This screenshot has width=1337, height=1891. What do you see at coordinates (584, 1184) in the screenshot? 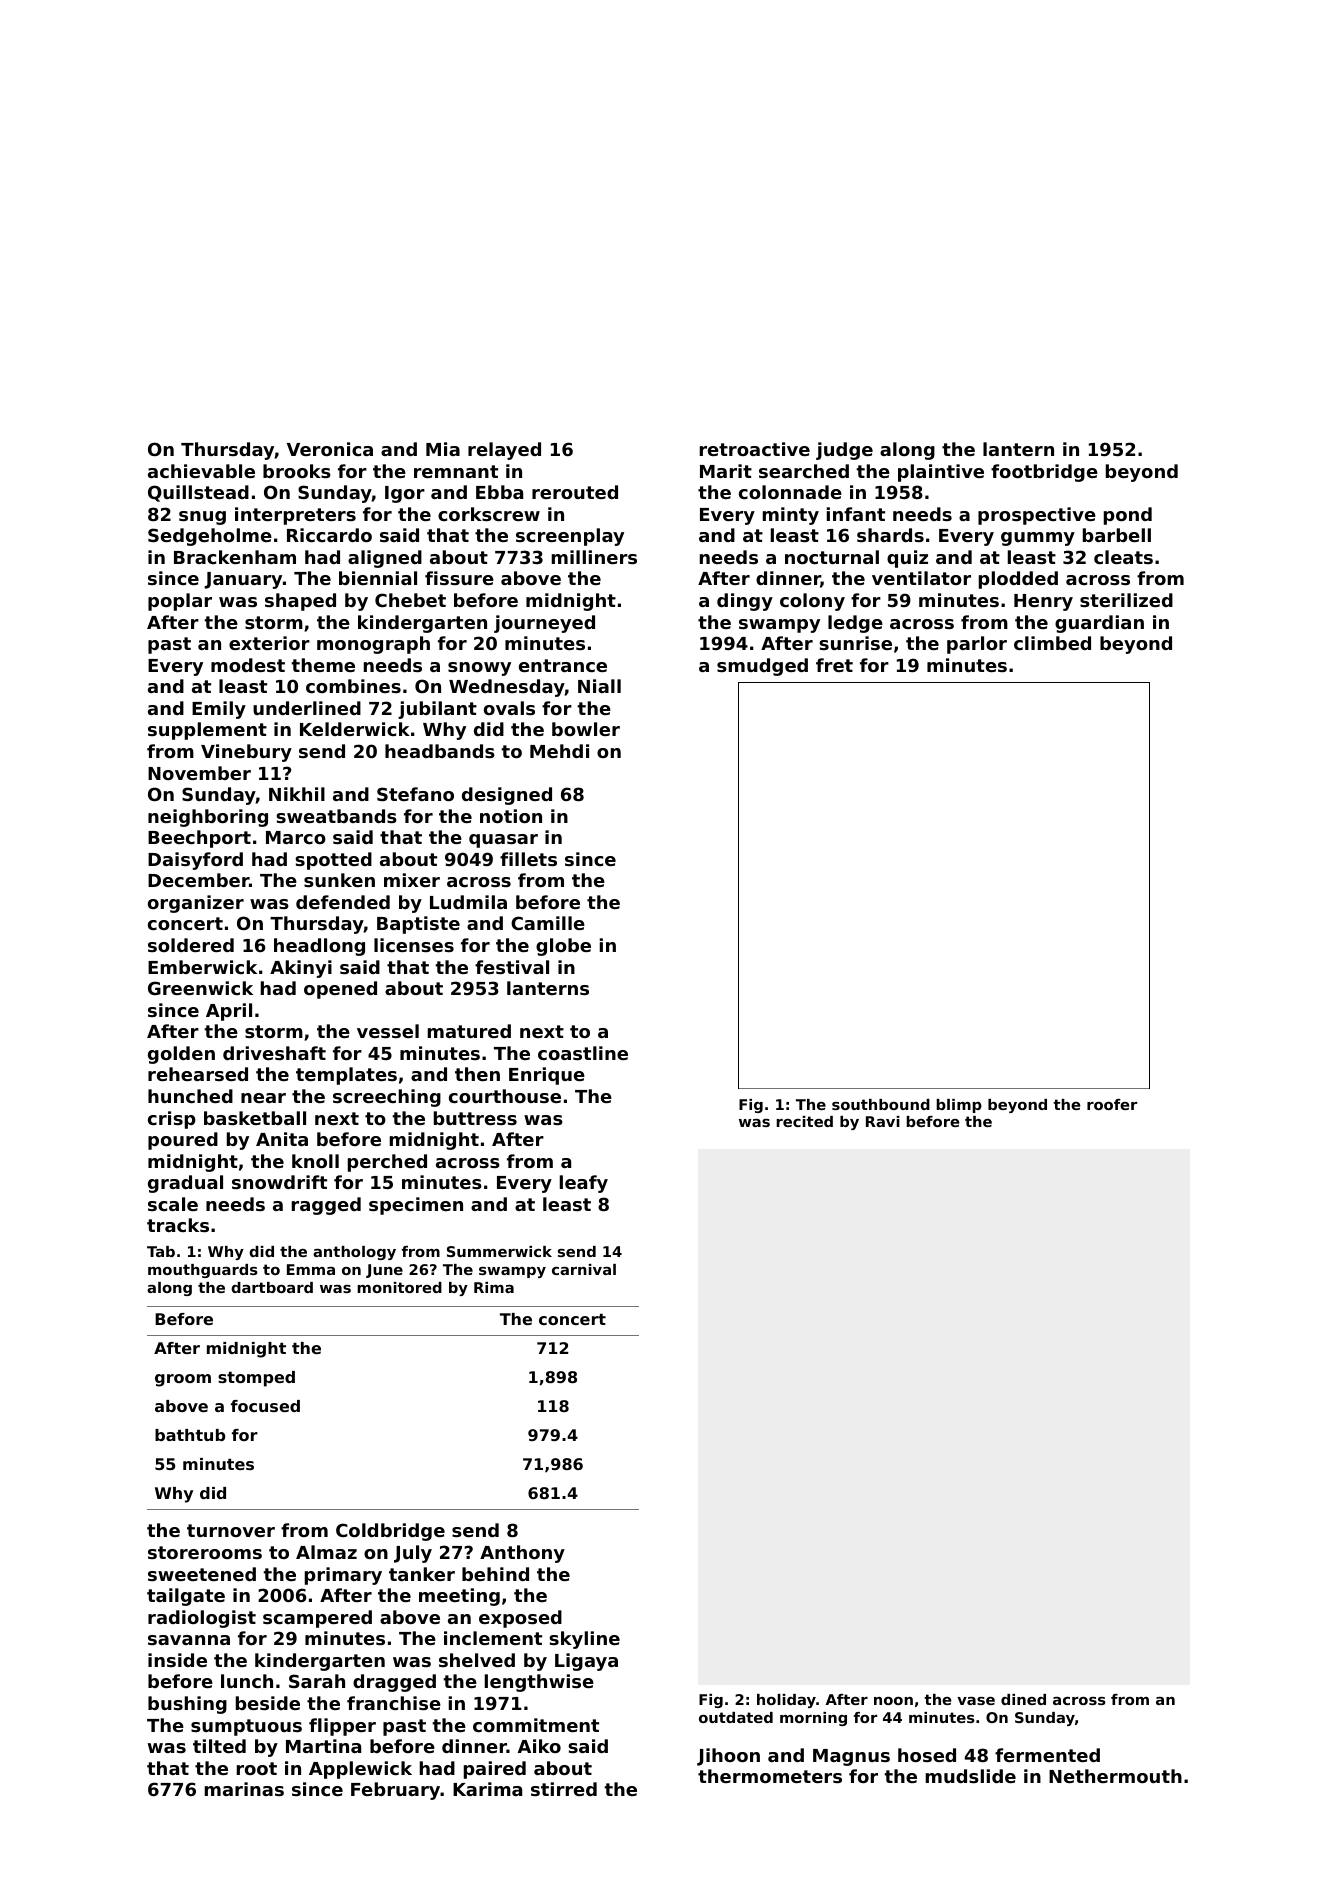
I see `leafy` at bounding box center [584, 1184].
